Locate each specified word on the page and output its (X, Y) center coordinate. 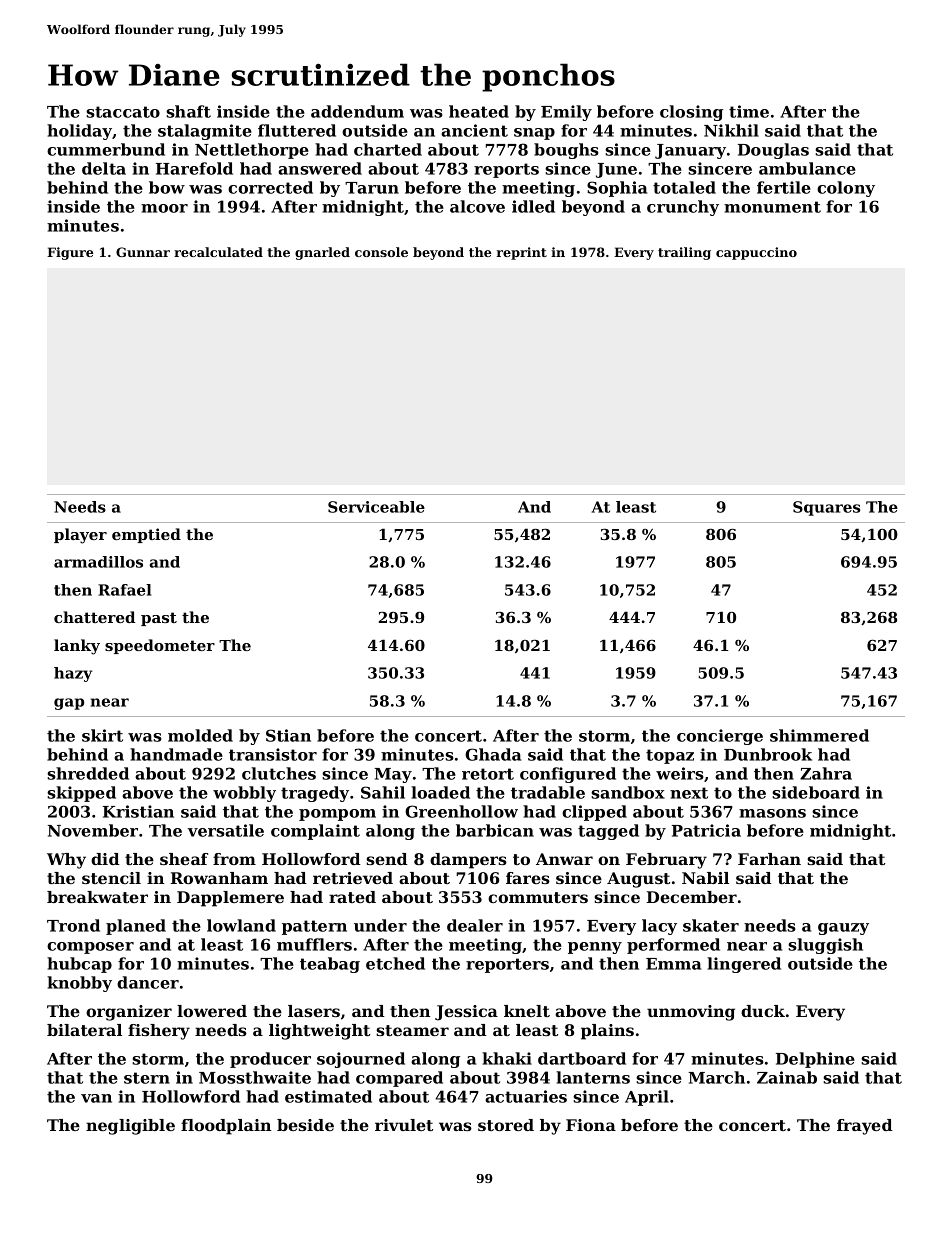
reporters (507, 965)
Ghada (493, 754)
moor (164, 208)
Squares (826, 508)
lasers (314, 1011)
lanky (77, 647)
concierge (720, 737)
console (381, 252)
